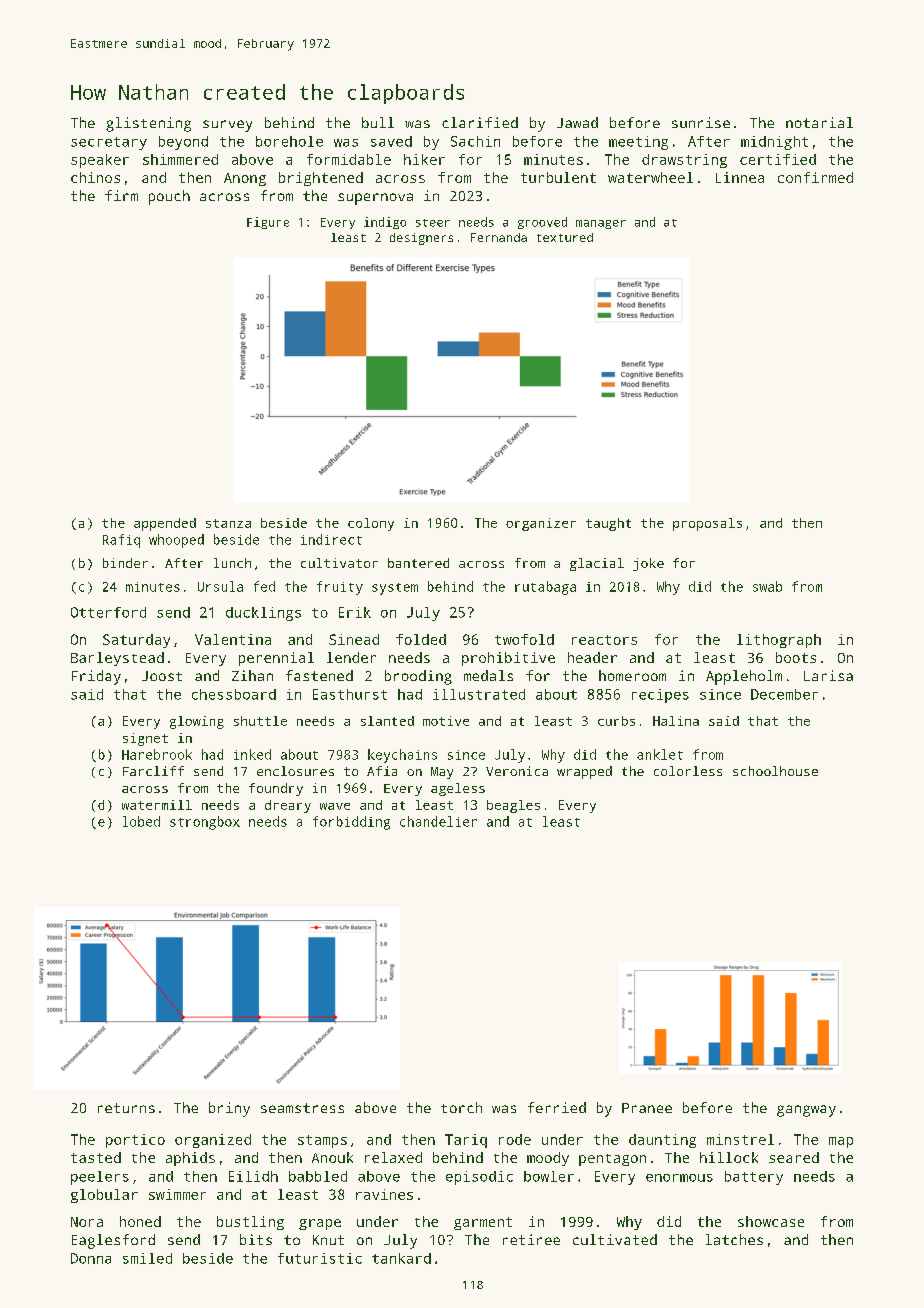 This image has width=924, height=1308. What do you see at coordinates (475, 141) in the image?
I see `Sachin` at bounding box center [475, 141].
